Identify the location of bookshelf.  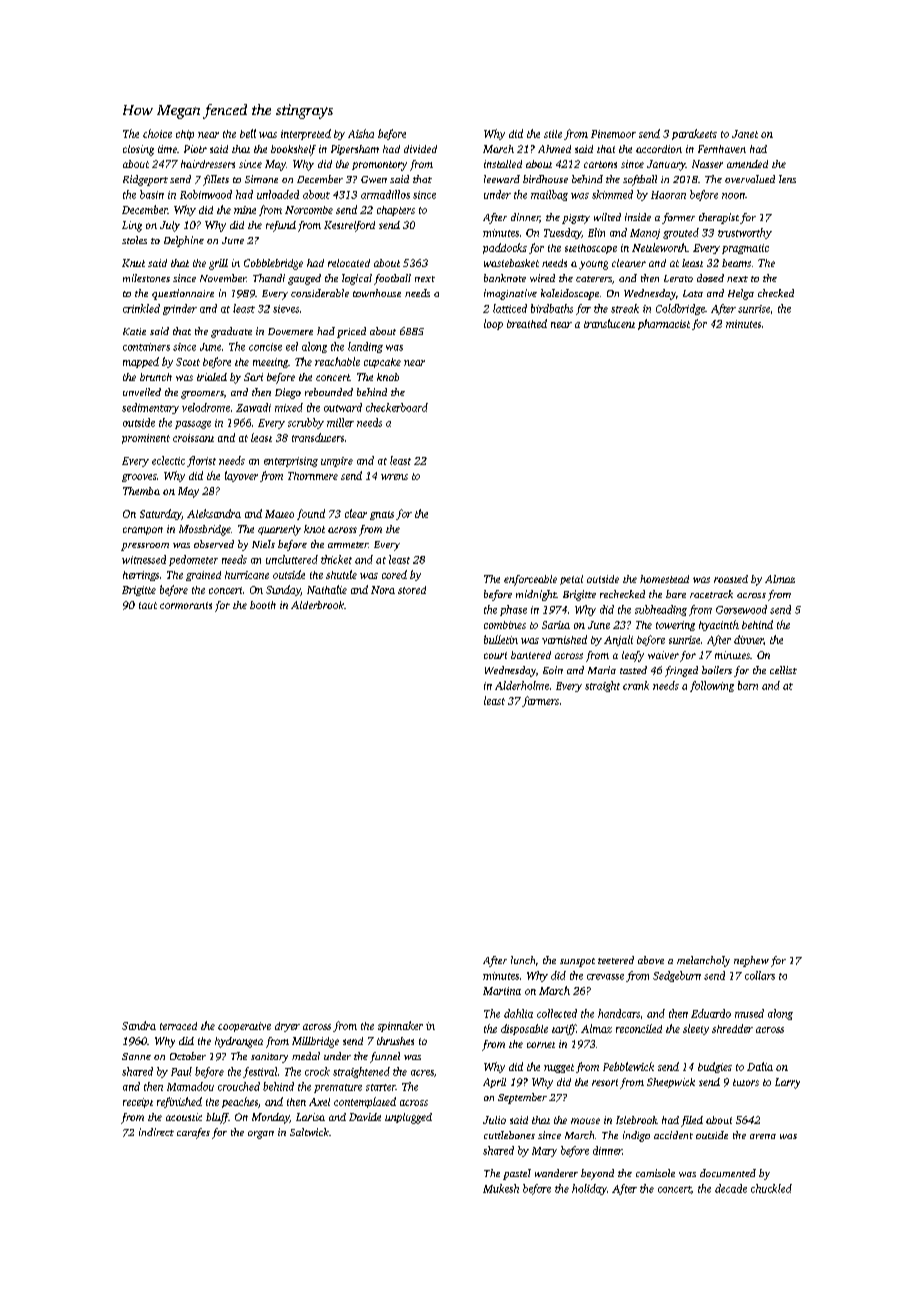
(293, 150).
